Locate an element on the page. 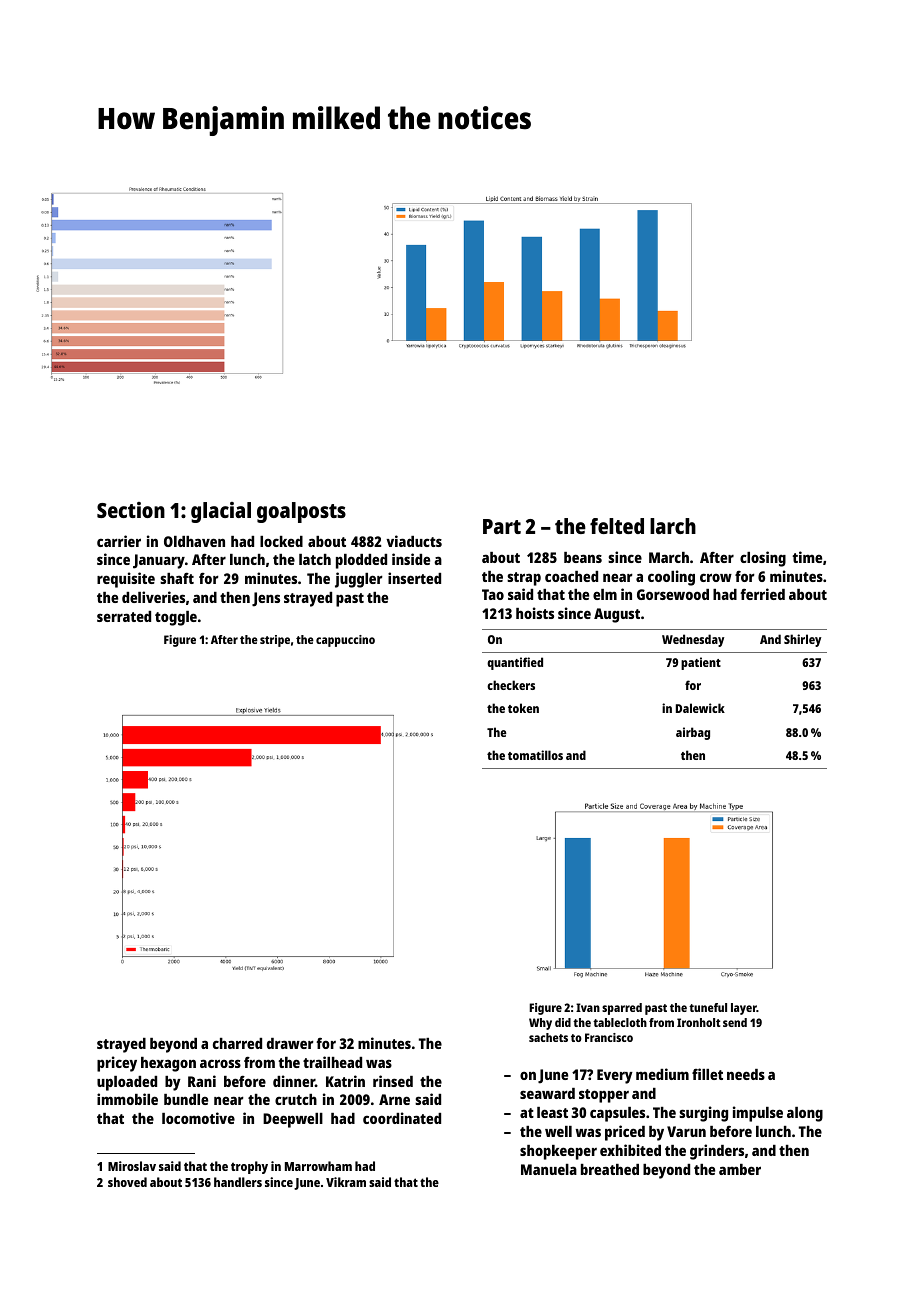  Ivan is located at coordinates (588, 1007).
